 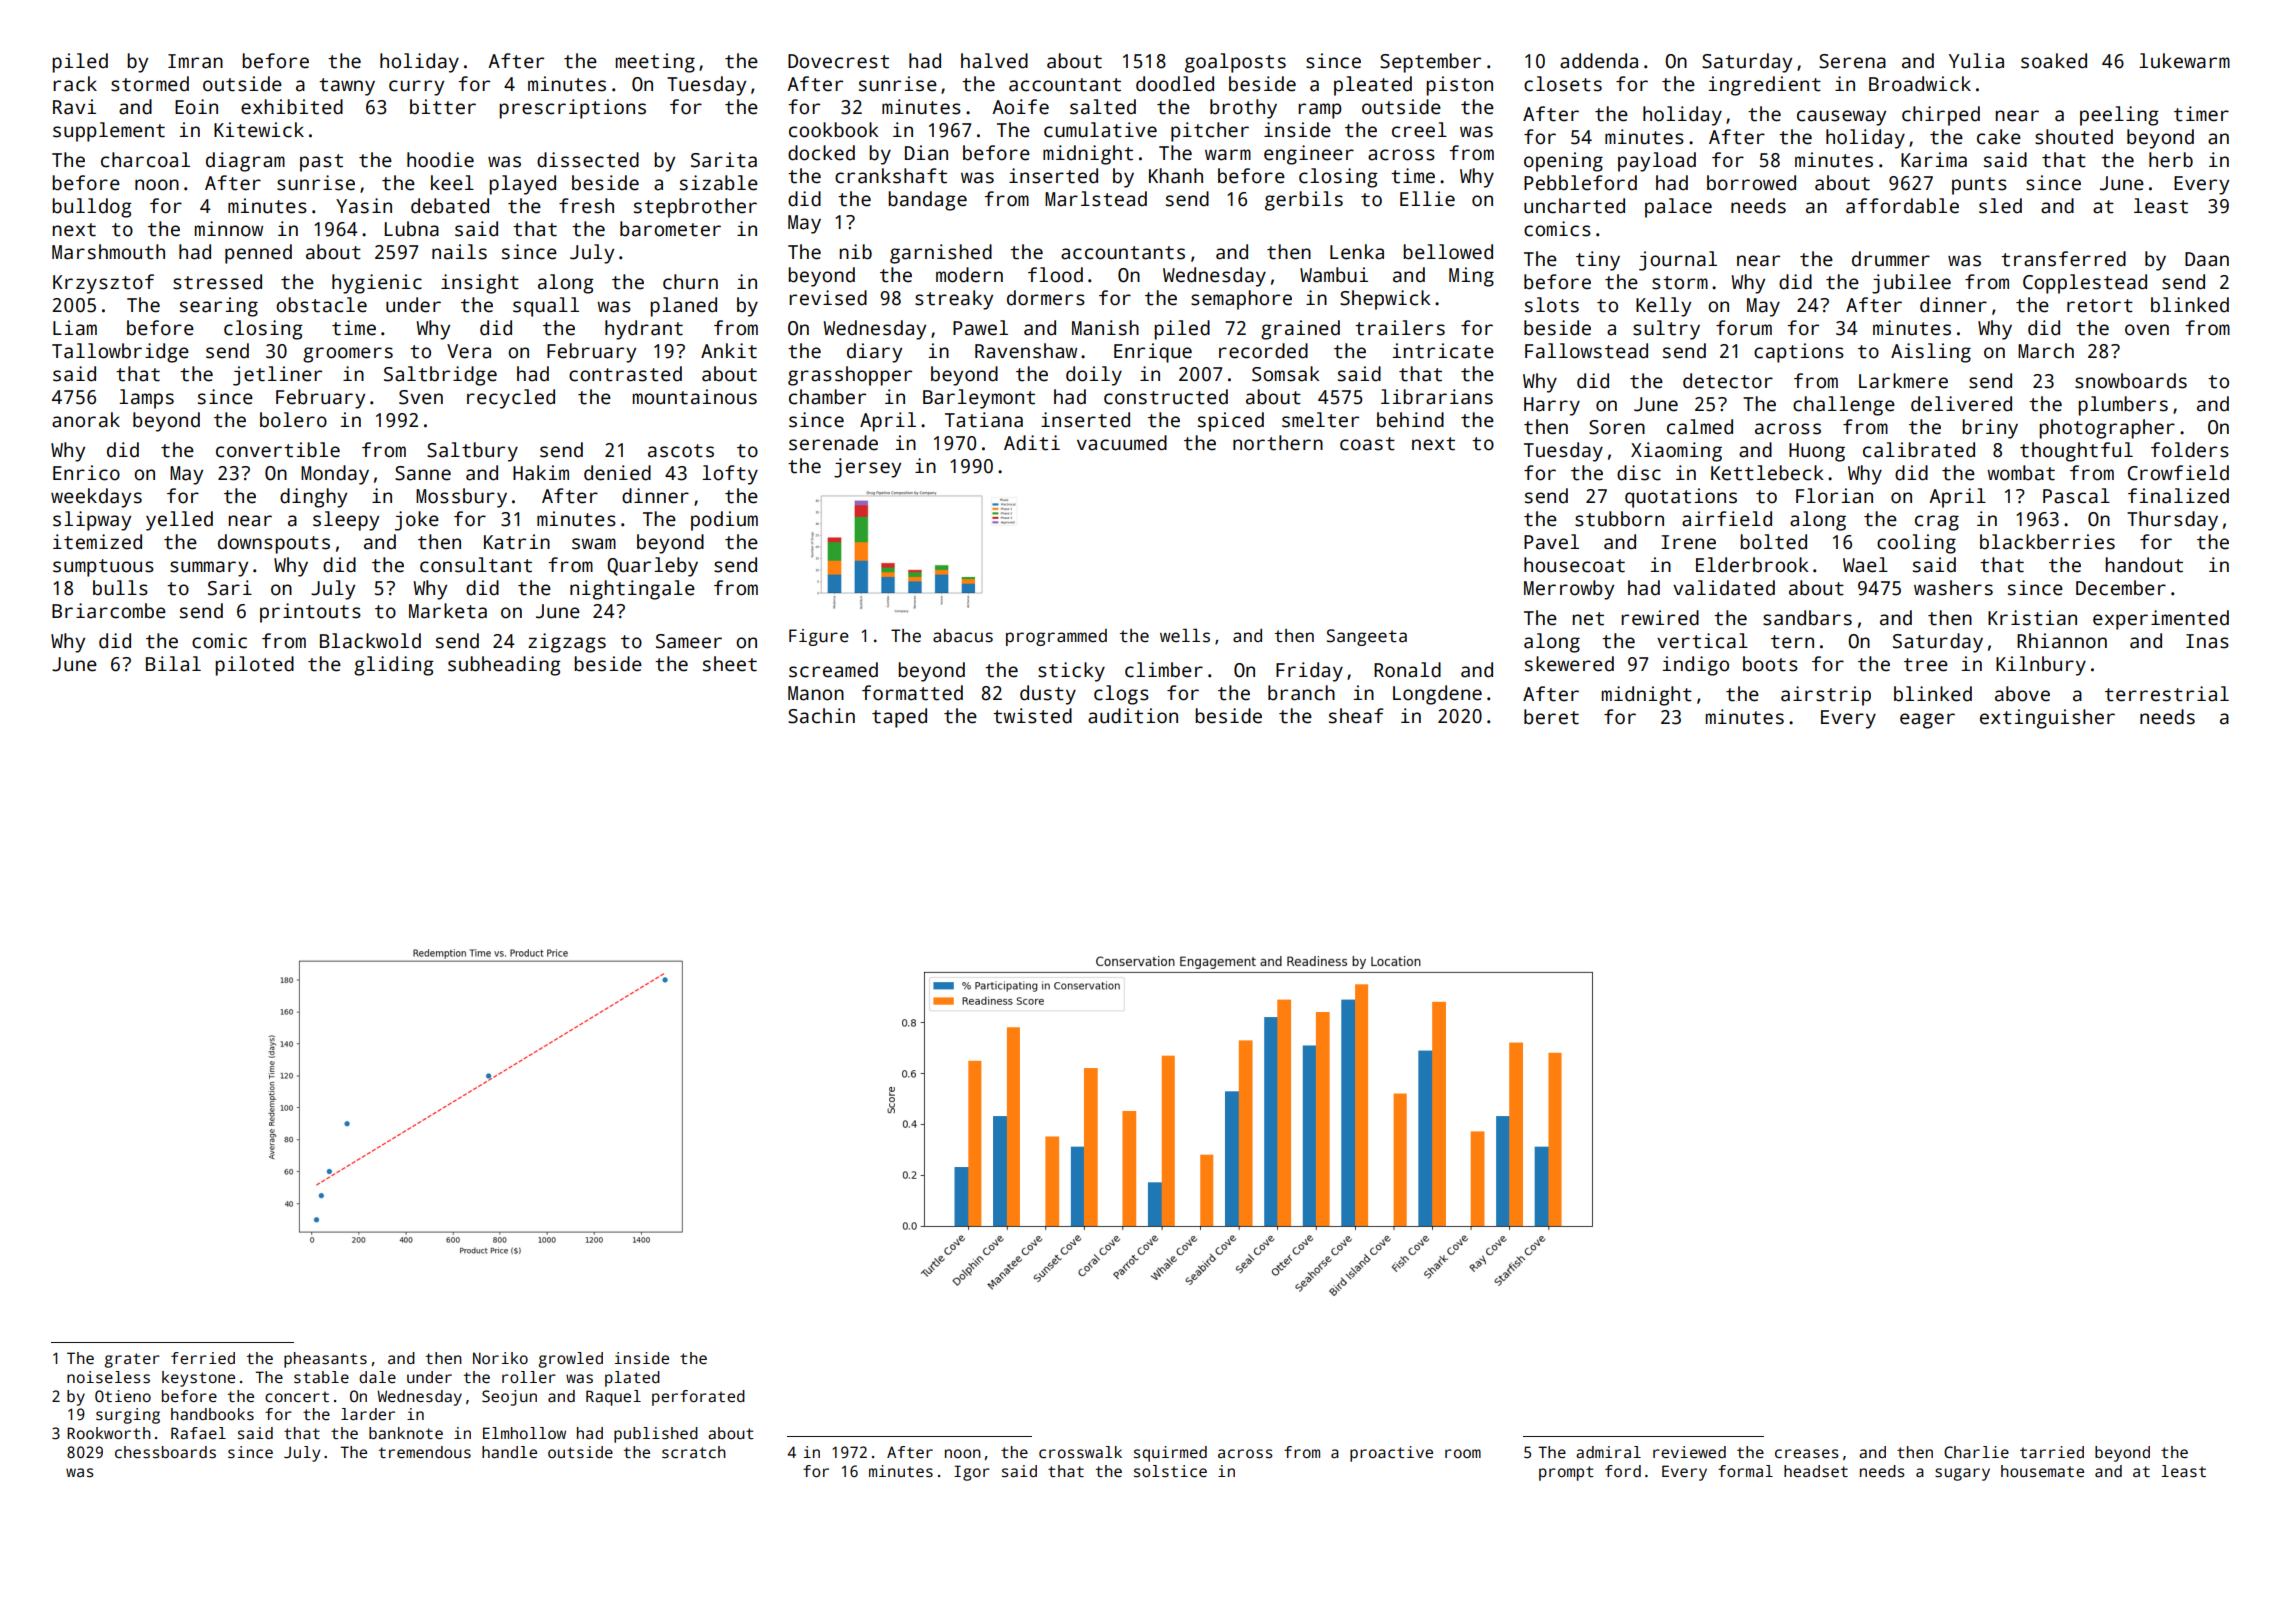 What do you see at coordinates (1391, 1454) in the page?
I see `proactive` at bounding box center [1391, 1454].
